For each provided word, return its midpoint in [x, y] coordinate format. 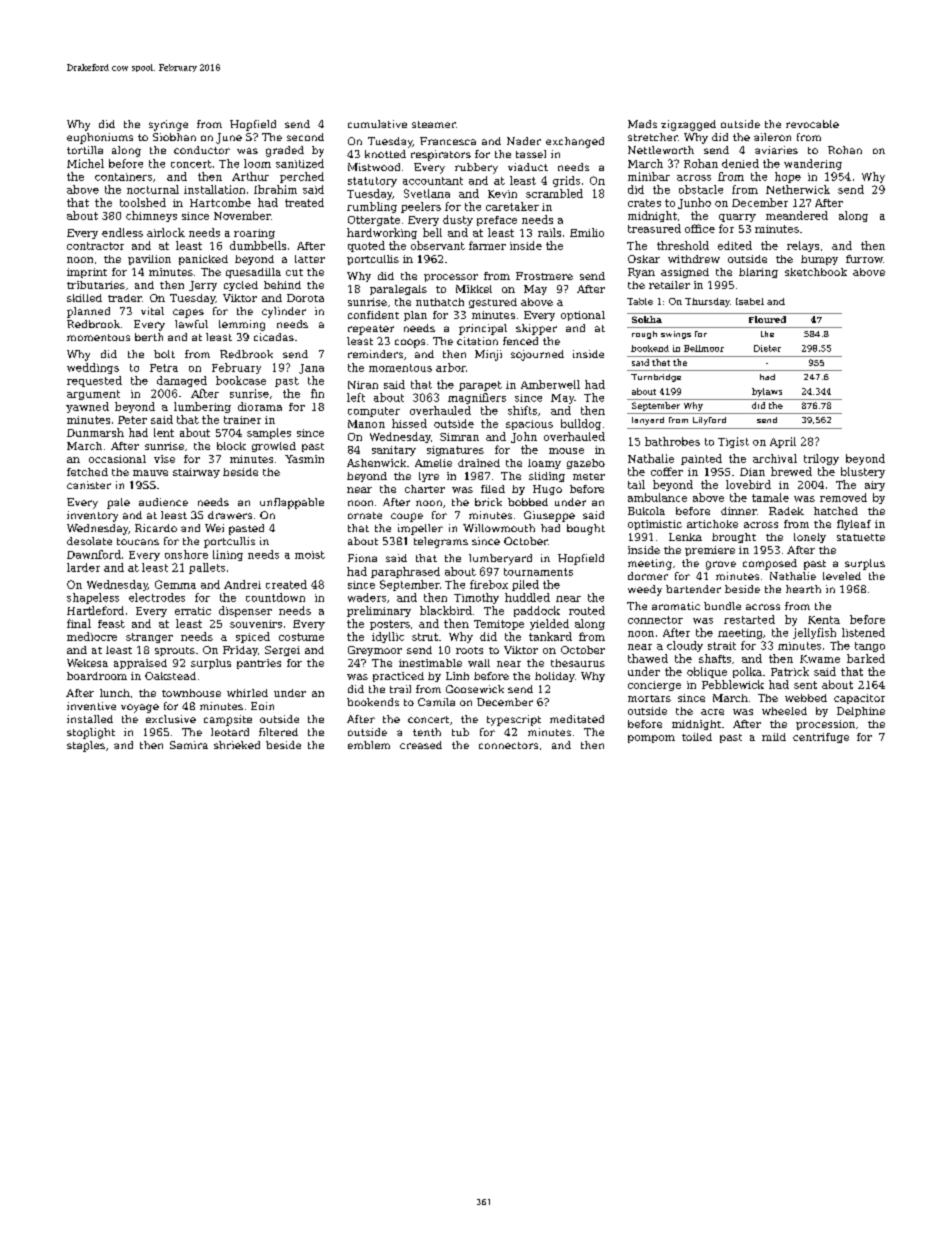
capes [188, 313]
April [783, 442]
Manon [366, 424]
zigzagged [688, 125]
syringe [168, 125]
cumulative [377, 124]
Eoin [262, 706]
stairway [196, 473]
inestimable [430, 663]
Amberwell [550, 384]
